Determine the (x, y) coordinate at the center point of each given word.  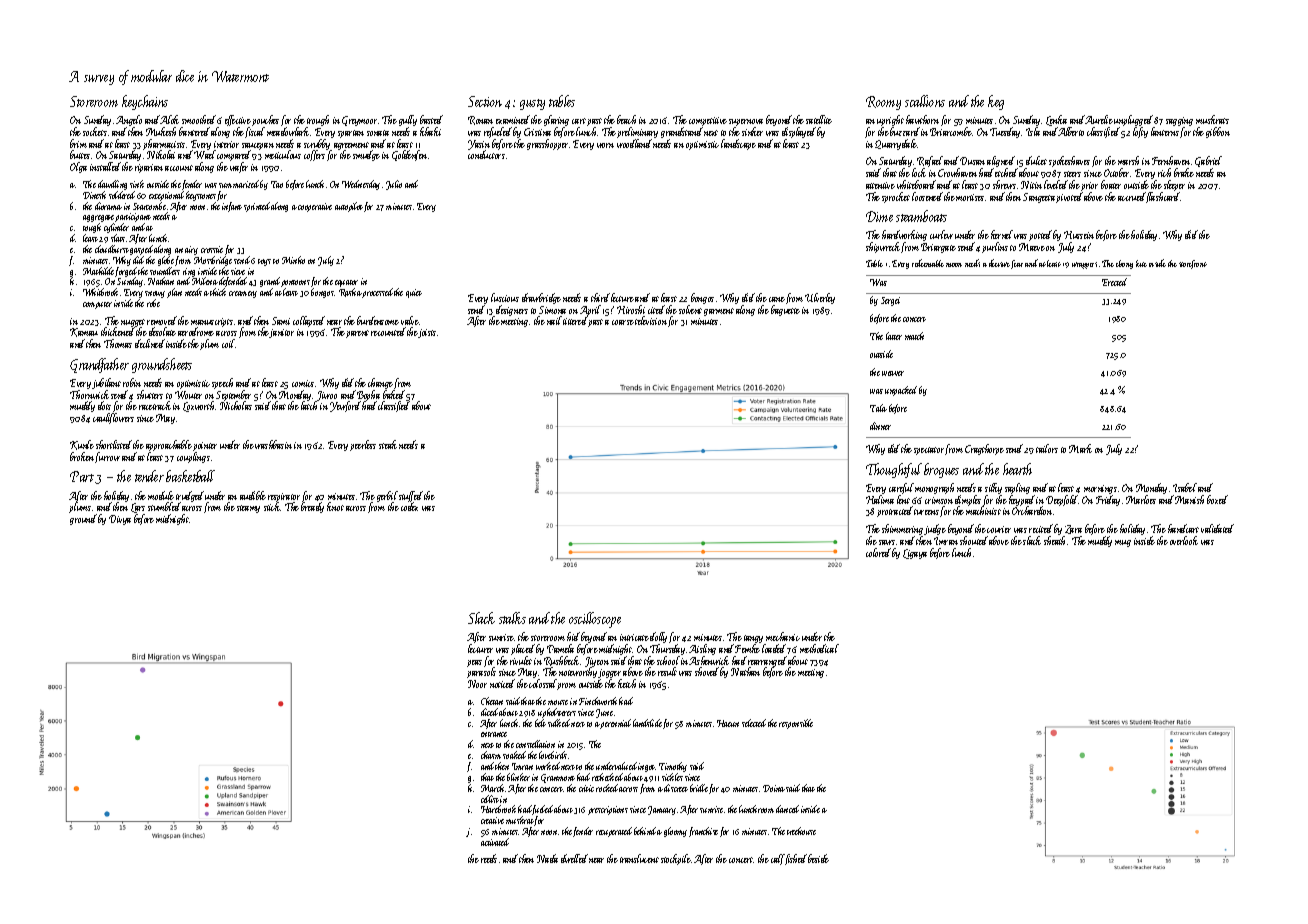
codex (409, 507)
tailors (1047, 448)
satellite (819, 119)
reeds (489, 858)
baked (394, 394)
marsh (1128, 160)
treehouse (801, 831)
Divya (120, 520)
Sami (281, 321)
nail (554, 320)
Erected (1114, 282)
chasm (491, 755)
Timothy (673, 767)
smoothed (199, 119)
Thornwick (89, 394)
